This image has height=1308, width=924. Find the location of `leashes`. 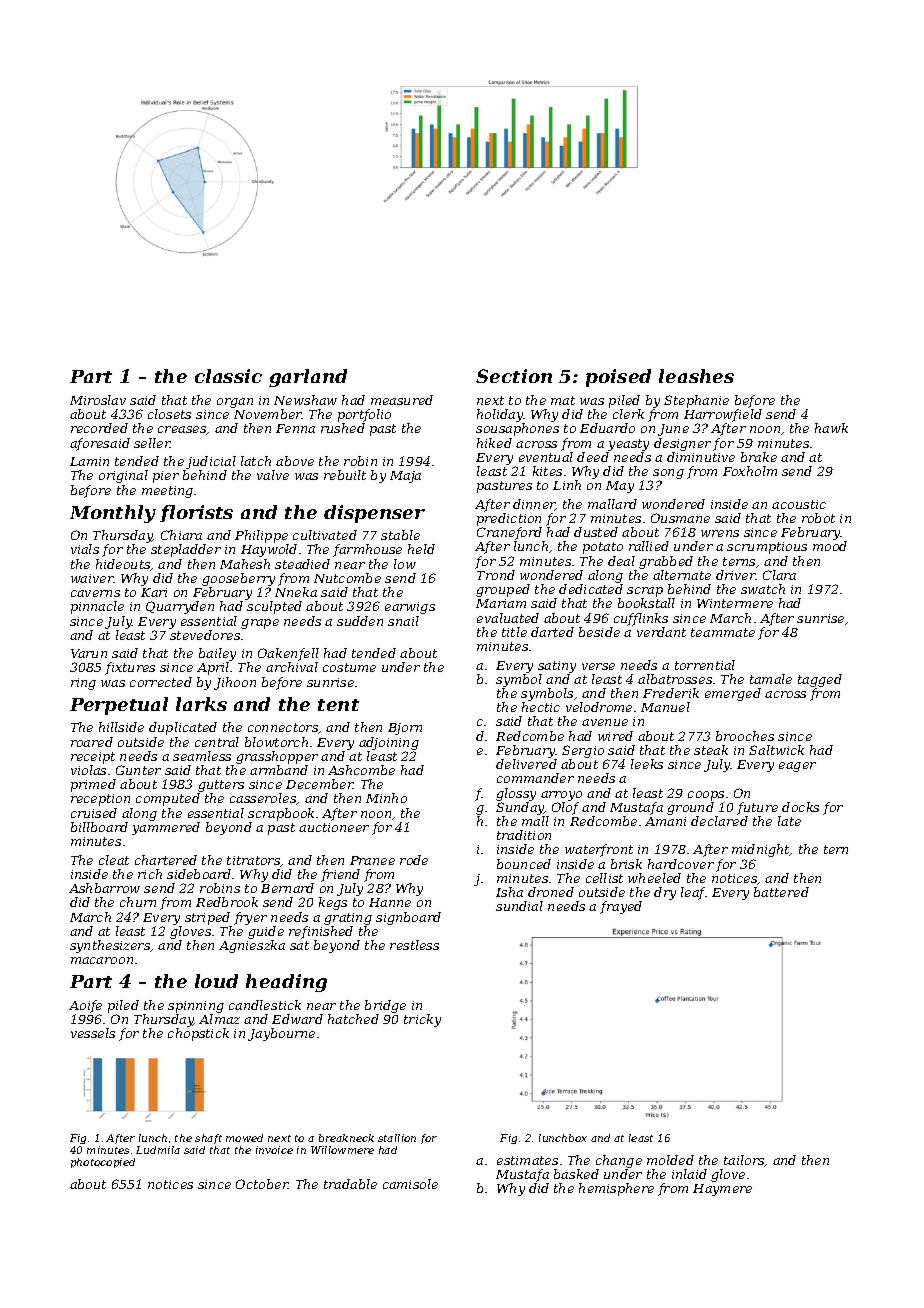

leashes is located at coordinates (696, 376).
